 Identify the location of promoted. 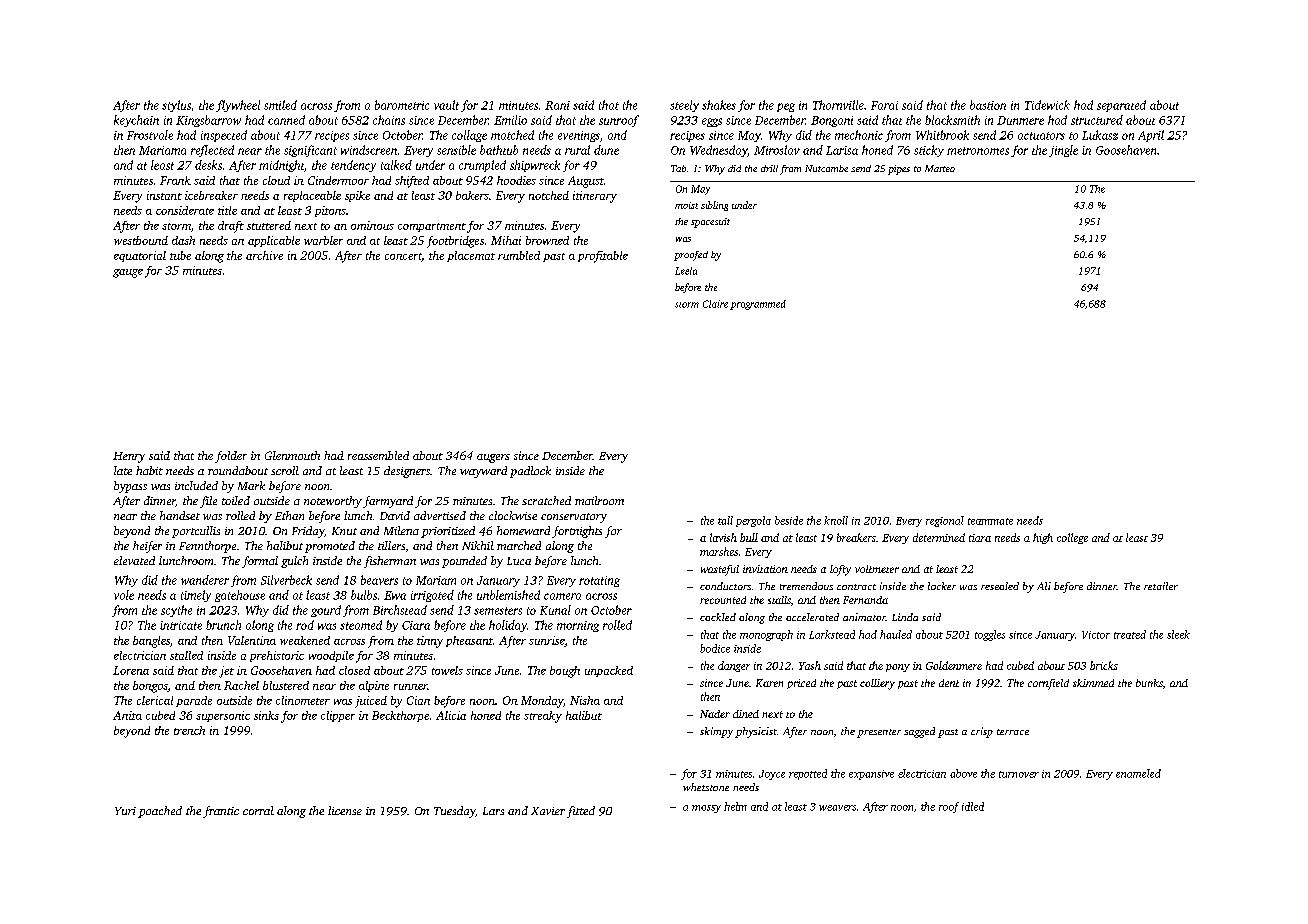
(330, 547).
